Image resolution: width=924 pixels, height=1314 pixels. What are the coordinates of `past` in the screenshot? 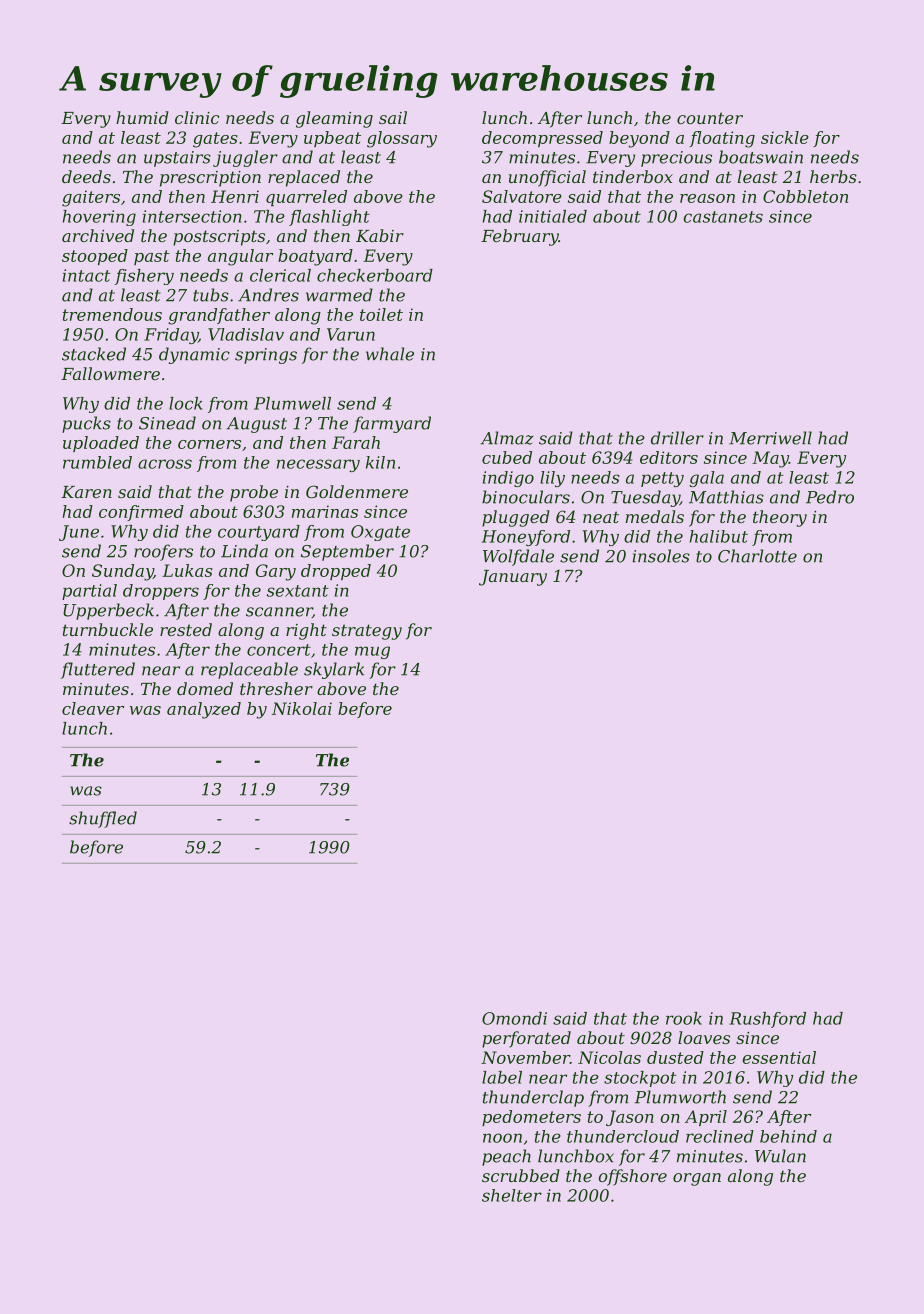 It's located at (152, 257).
